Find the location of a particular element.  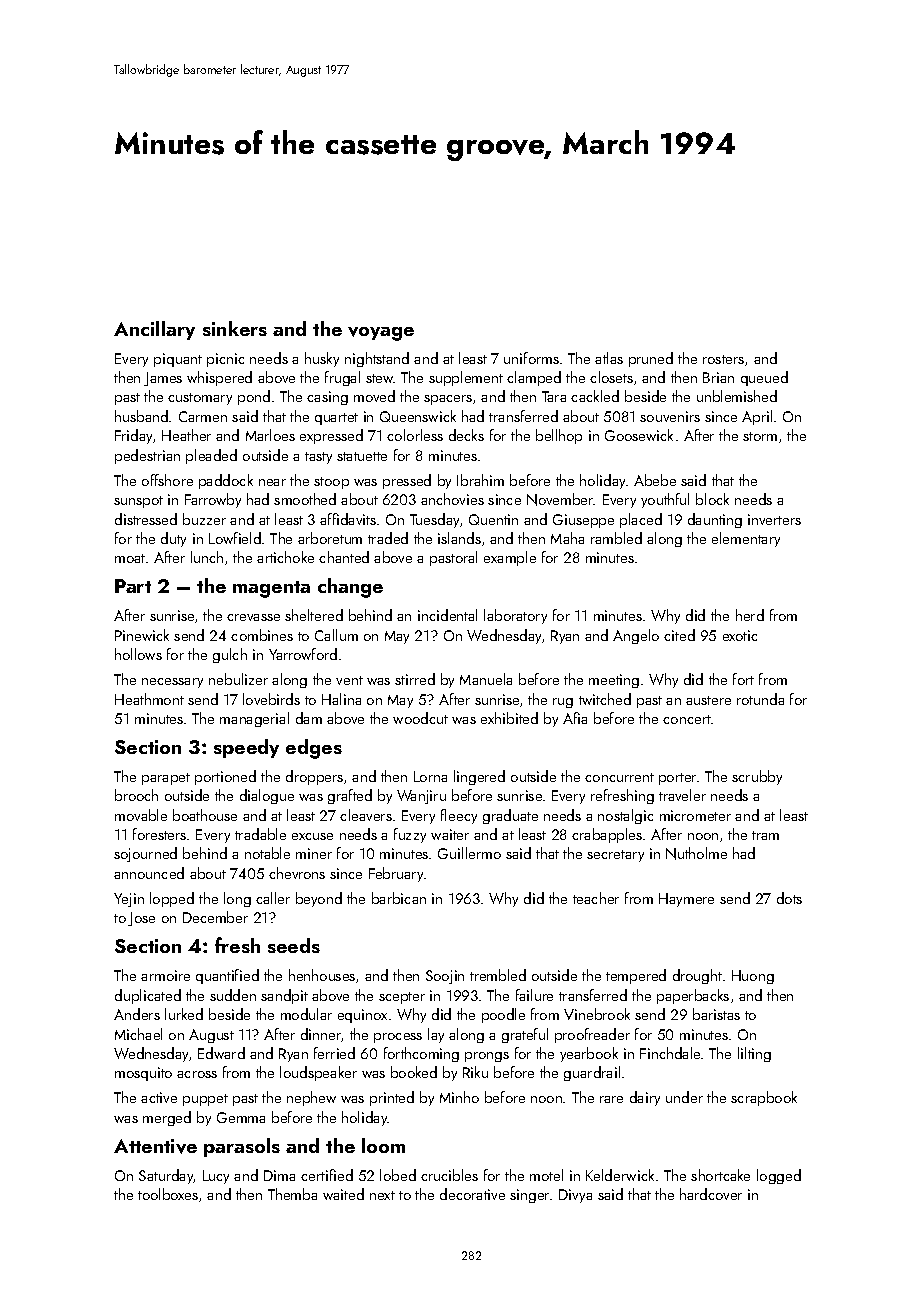

mosquito is located at coordinates (143, 1074).
